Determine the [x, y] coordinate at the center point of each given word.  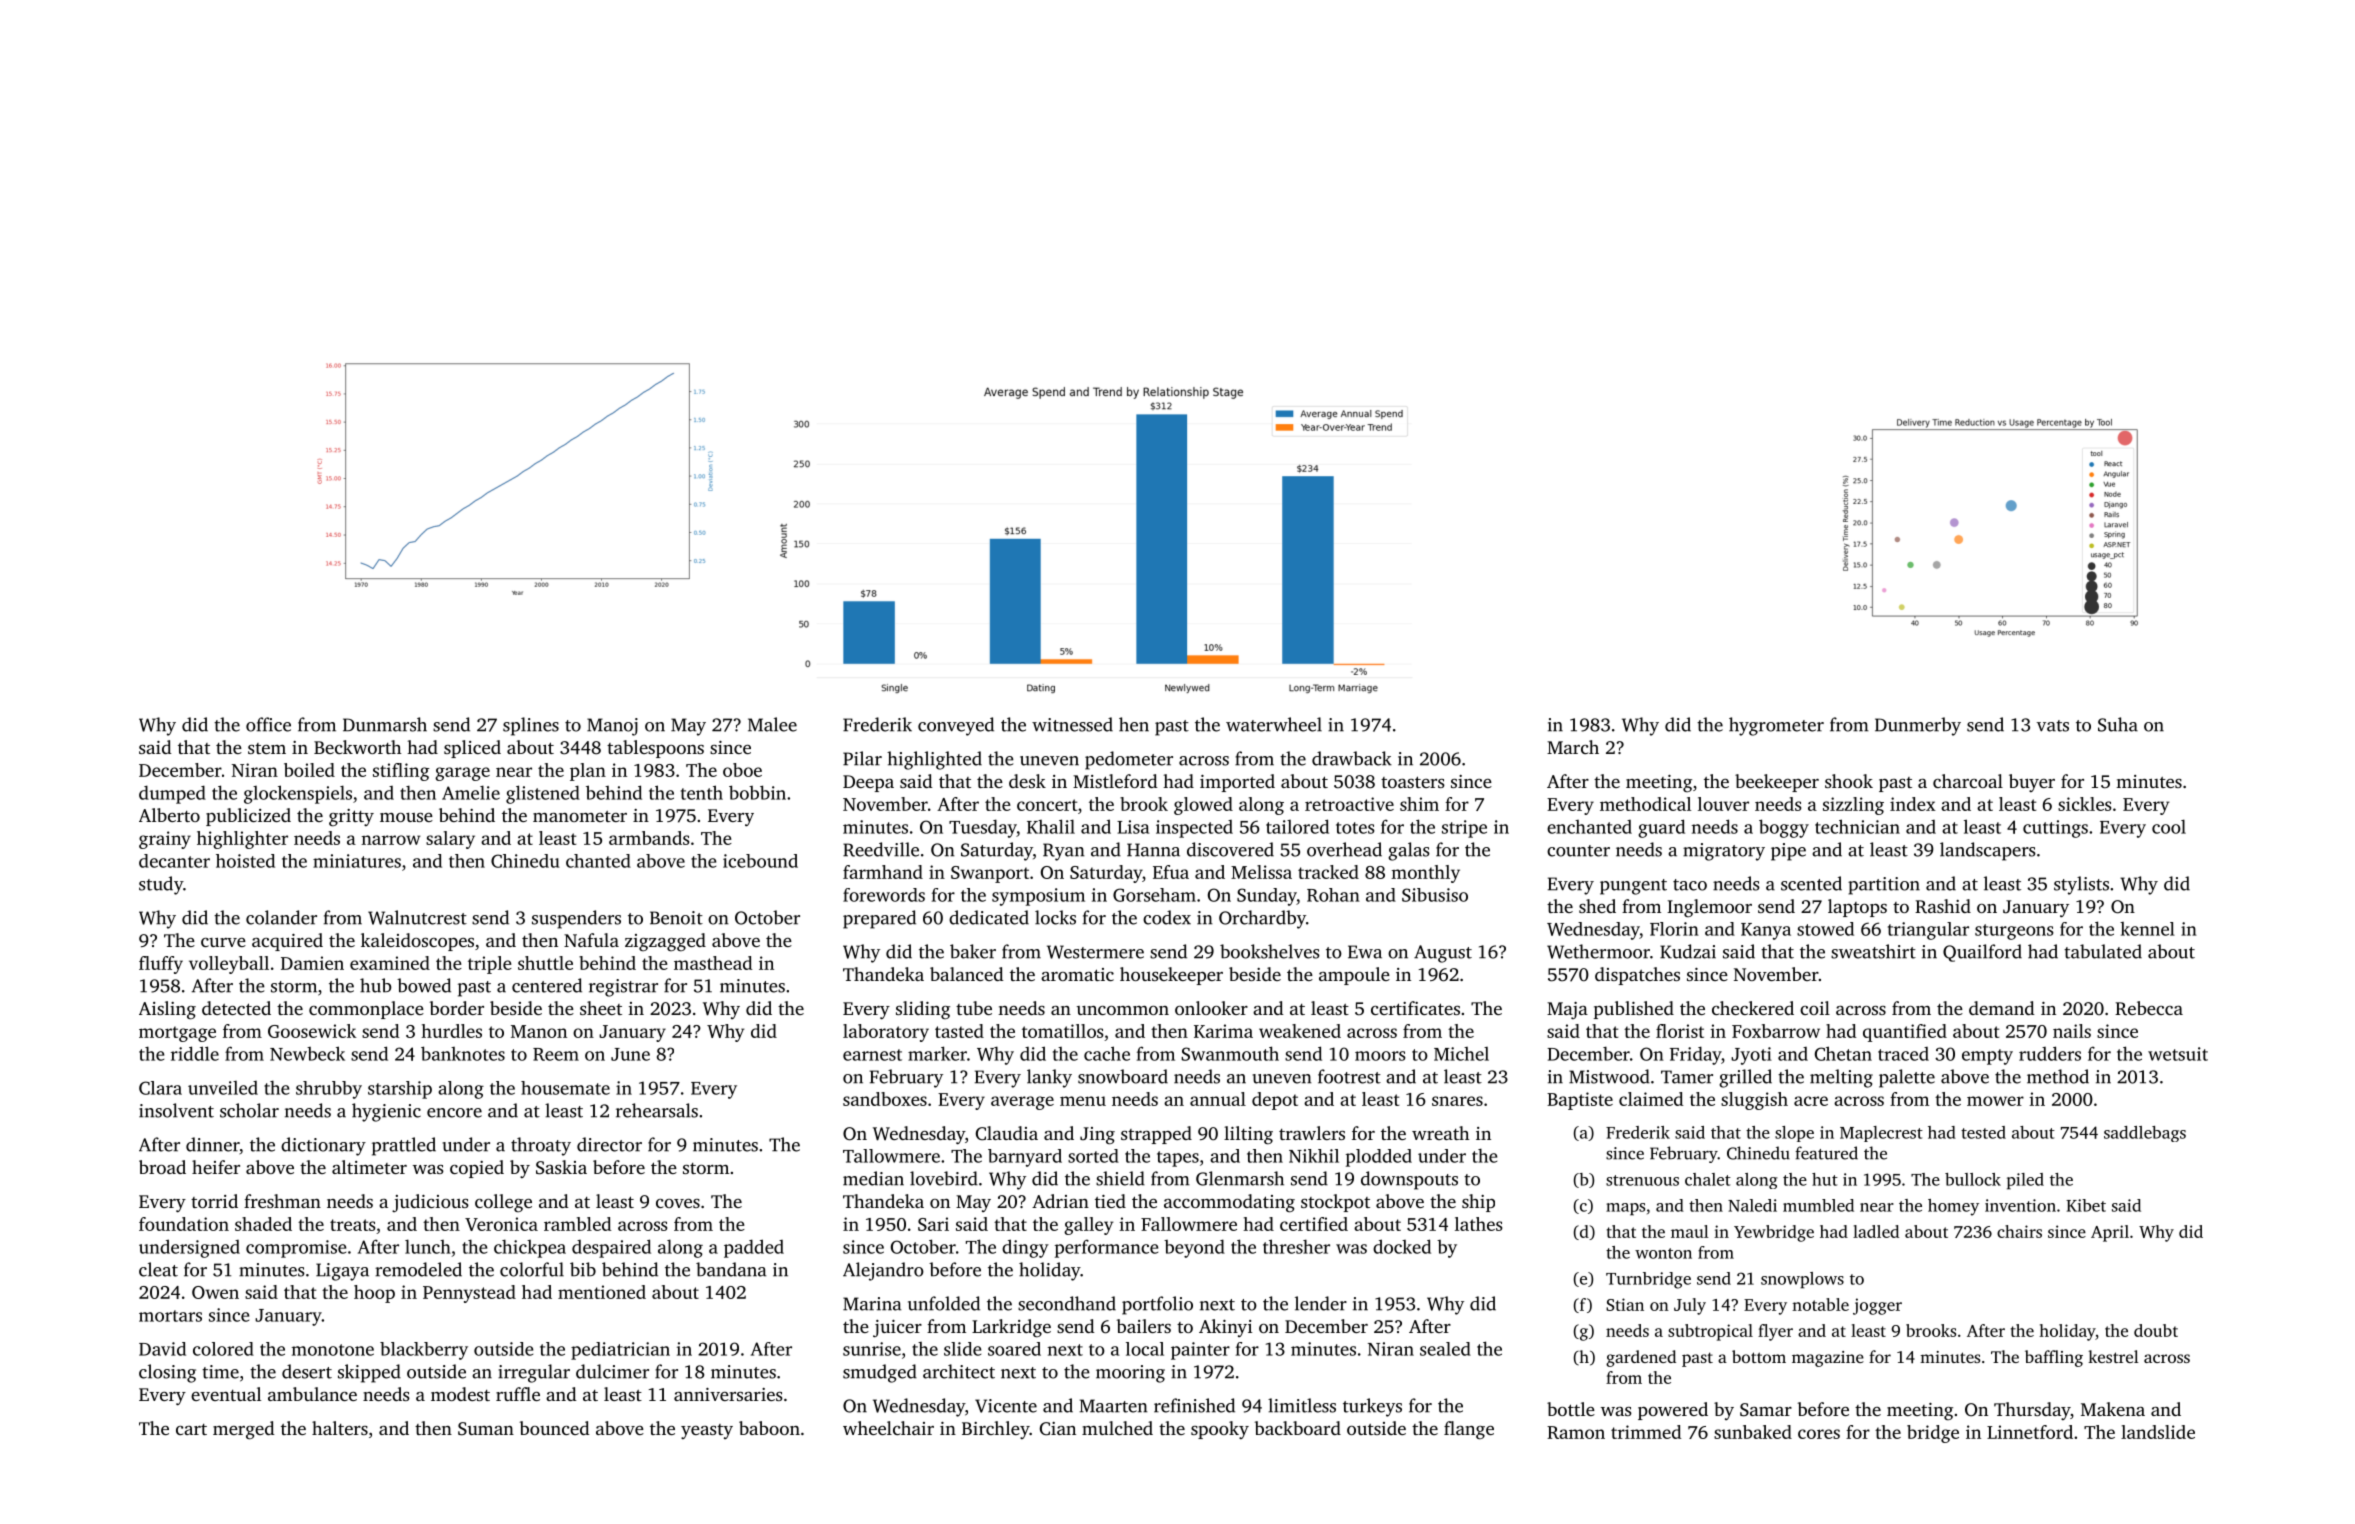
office [268, 724]
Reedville [881, 849]
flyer [1775, 1332]
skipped [369, 1373]
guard [1661, 828]
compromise [296, 1249]
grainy [165, 840]
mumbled [1818, 1205]
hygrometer [1776, 726]
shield [1120, 1178]
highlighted [934, 760]
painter [1200, 1351]
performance [1106, 1248]
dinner [212, 1144]
